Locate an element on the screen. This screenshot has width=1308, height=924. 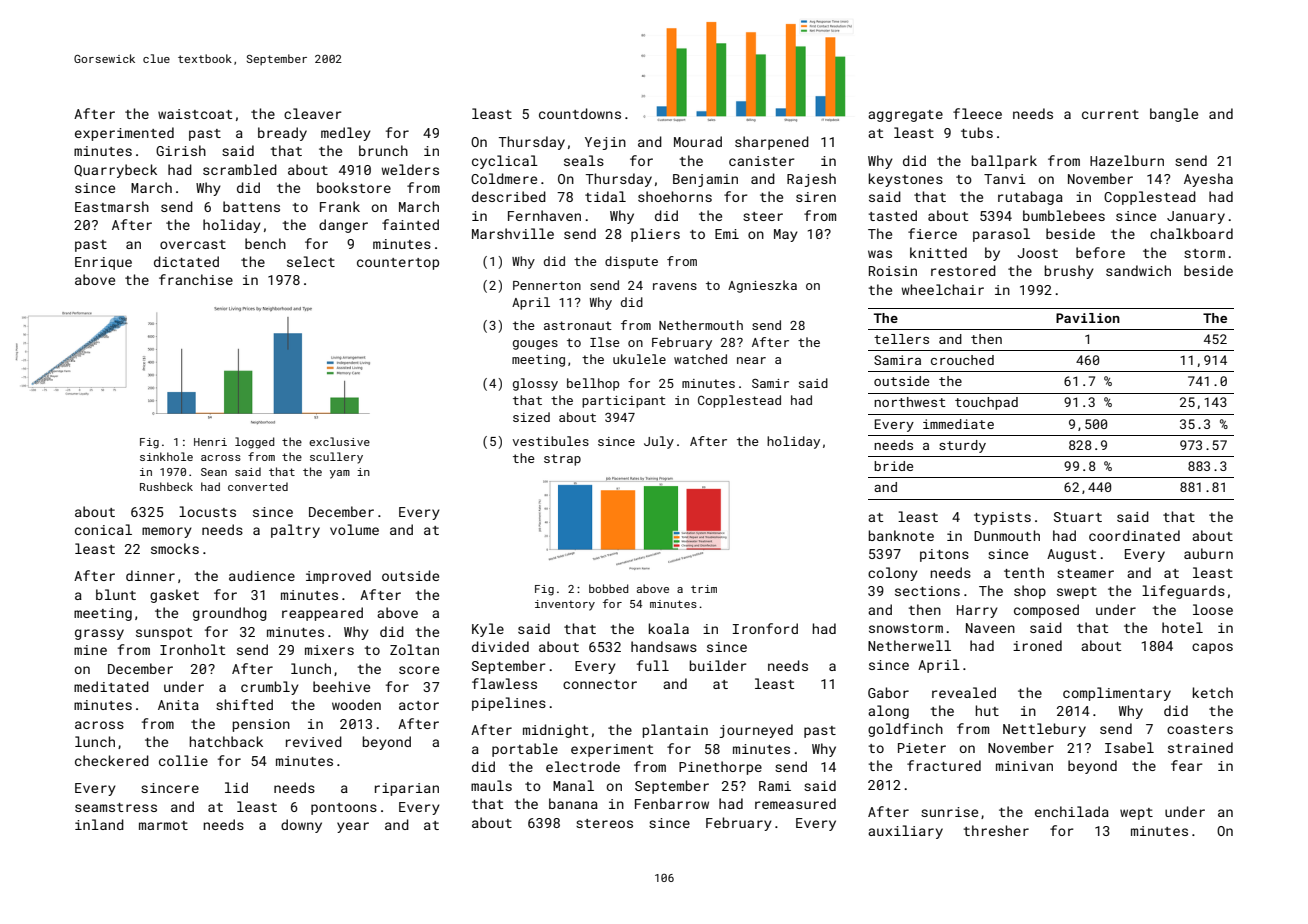
grassy is located at coordinates (99, 634).
